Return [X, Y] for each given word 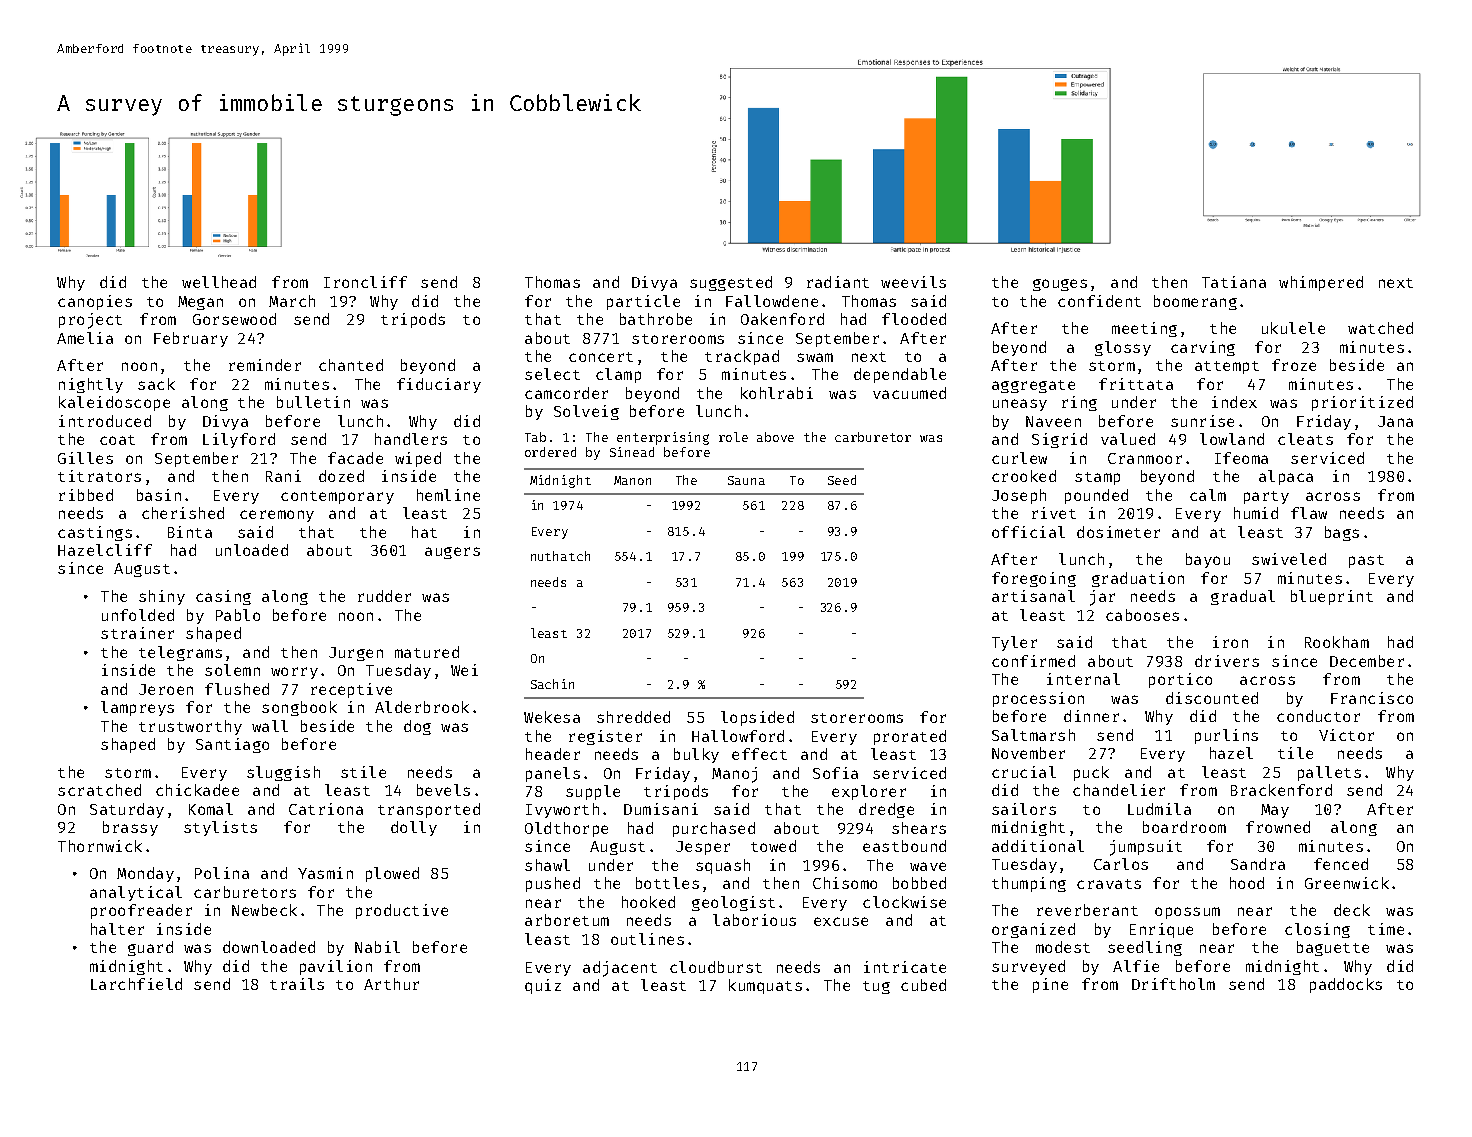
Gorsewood [234, 319]
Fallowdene [772, 301]
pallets [1329, 773]
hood [1247, 883]
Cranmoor [1145, 458]
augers [452, 553]
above [775, 437]
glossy [1123, 348]
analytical [136, 893]
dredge [886, 810]
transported [429, 810]
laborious [754, 920]
